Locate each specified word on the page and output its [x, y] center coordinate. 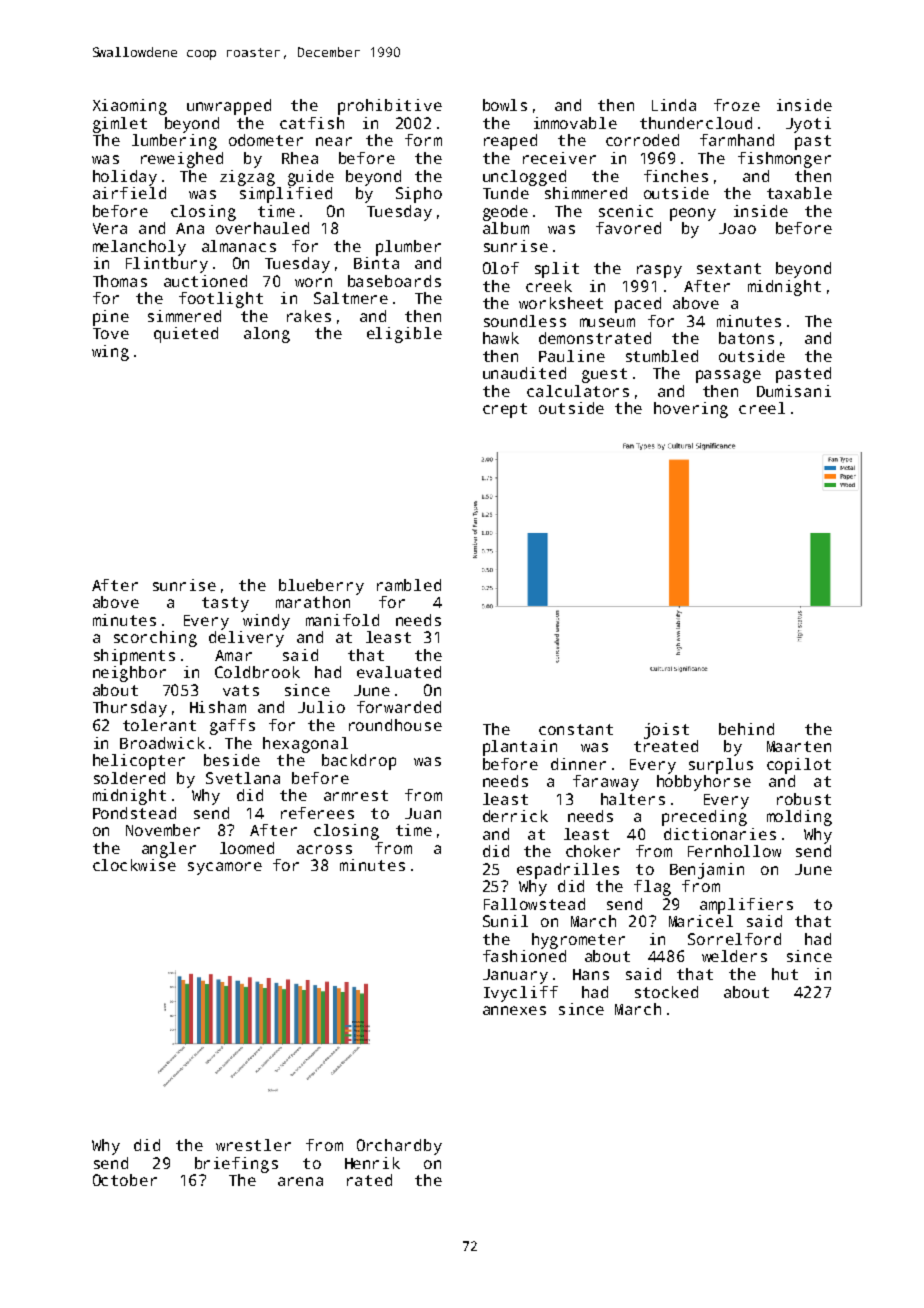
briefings [236, 1165]
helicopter [139, 762]
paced [638, 305]
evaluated [399, 672]
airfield [129, 193]
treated [666, 746]
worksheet [561, 303]
